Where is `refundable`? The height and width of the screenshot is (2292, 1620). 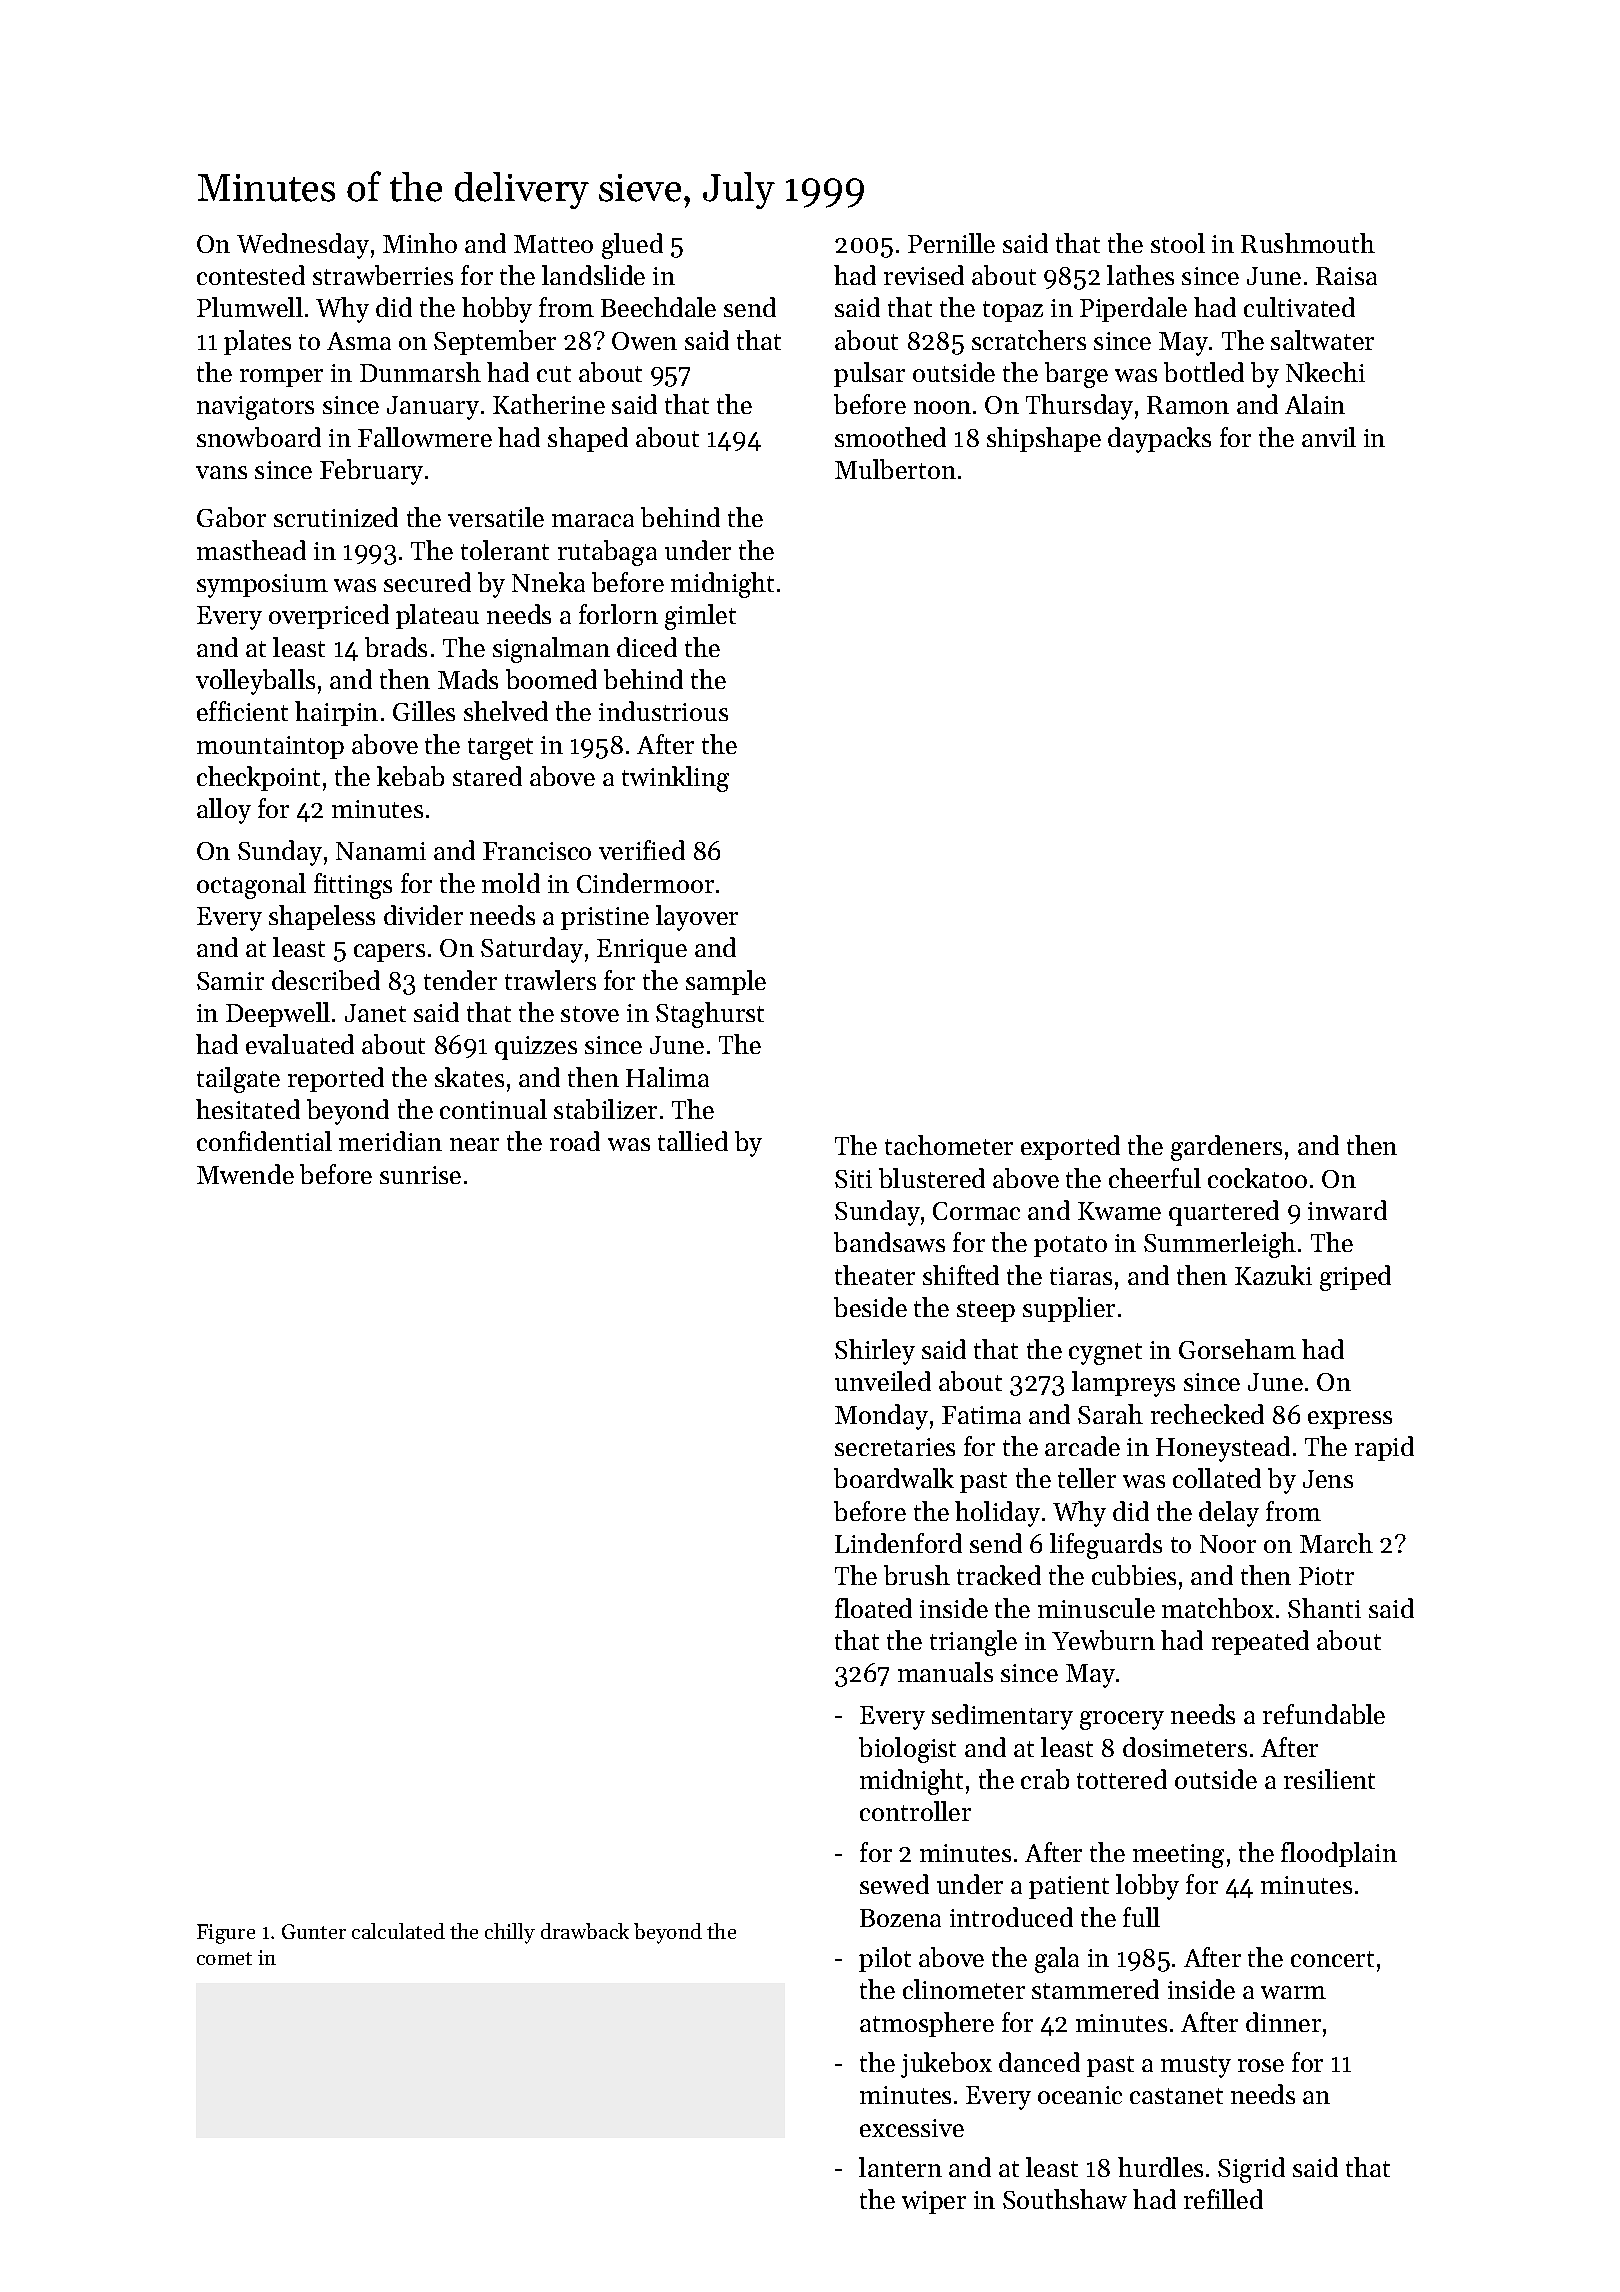 refundable is located at coordinates (1324, 1714).
